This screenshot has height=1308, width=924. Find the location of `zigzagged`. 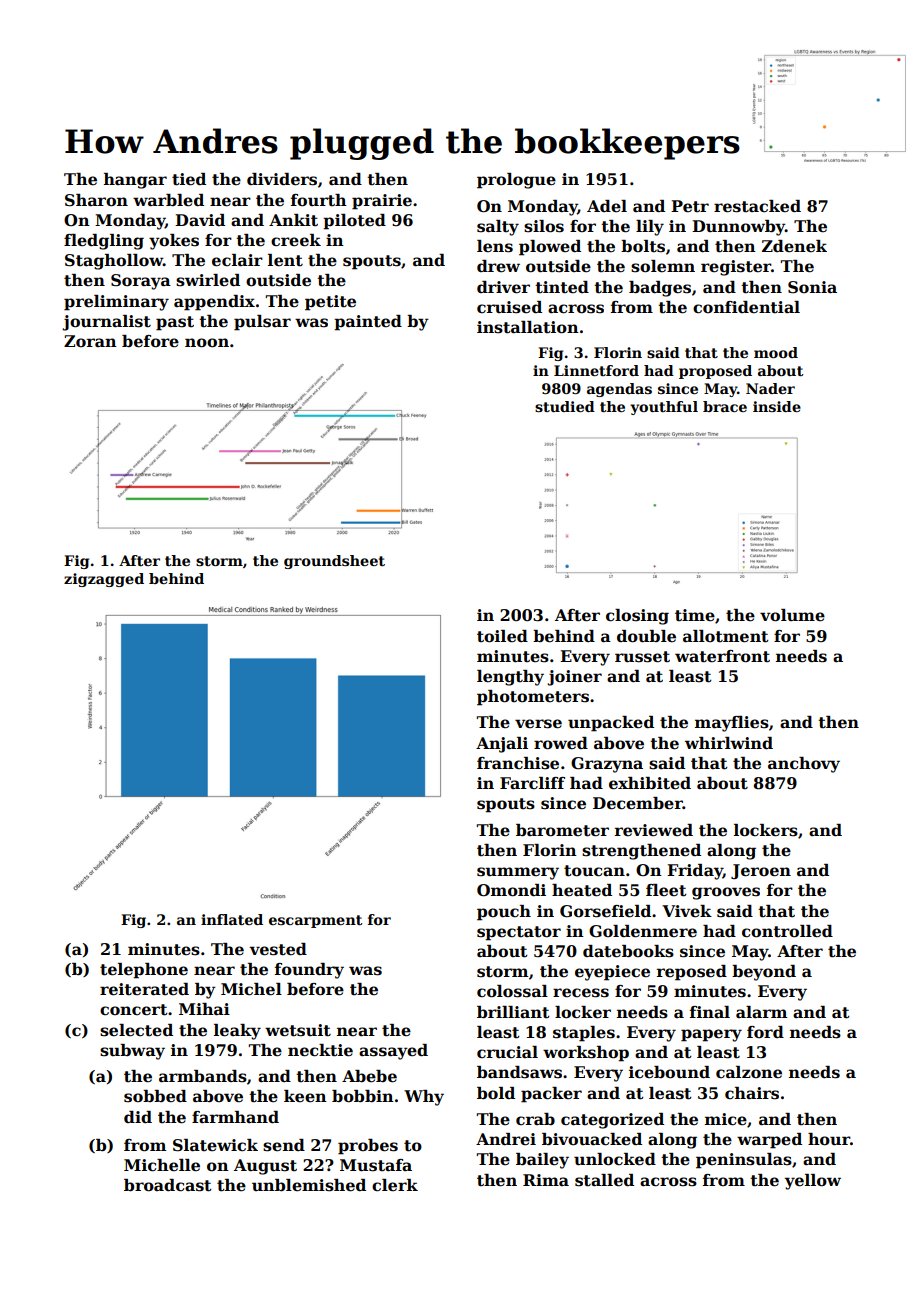

zigzagged is located at coordinates (104, 580).
